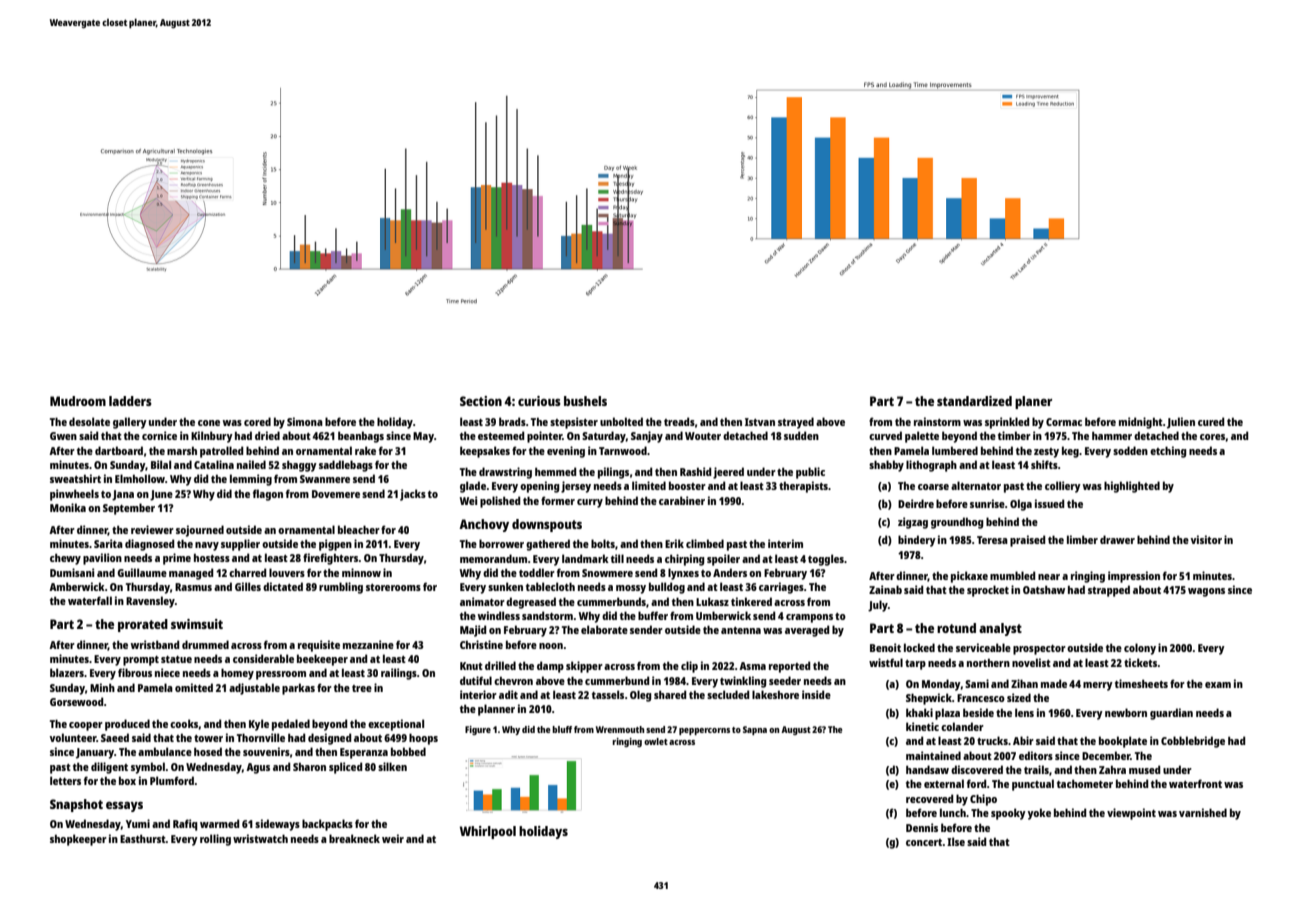 This screenshot has height=924, width=1308. I want to click on concert, so click(924, 842).
